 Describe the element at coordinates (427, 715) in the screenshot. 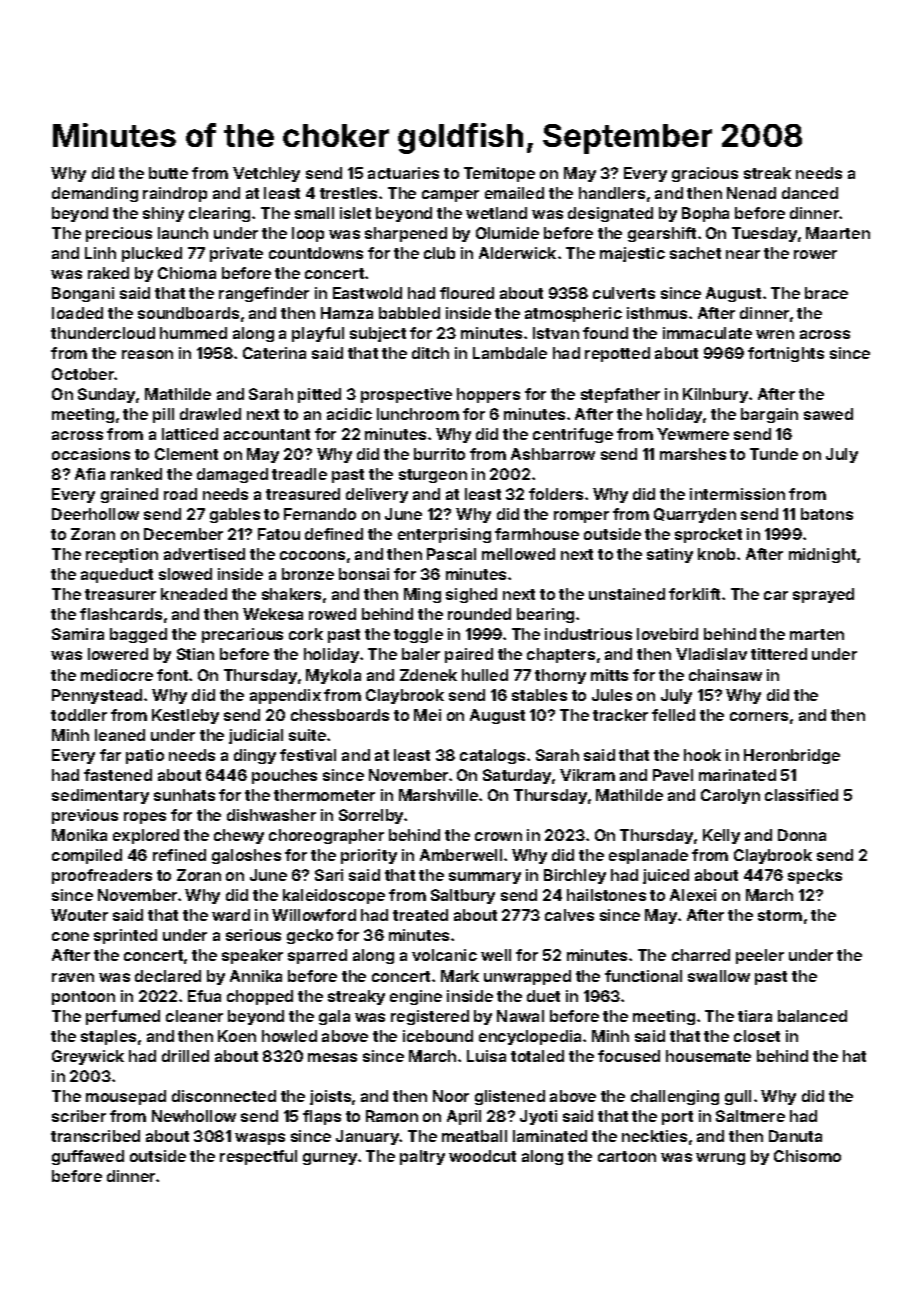

I see `Mei` at that location.
